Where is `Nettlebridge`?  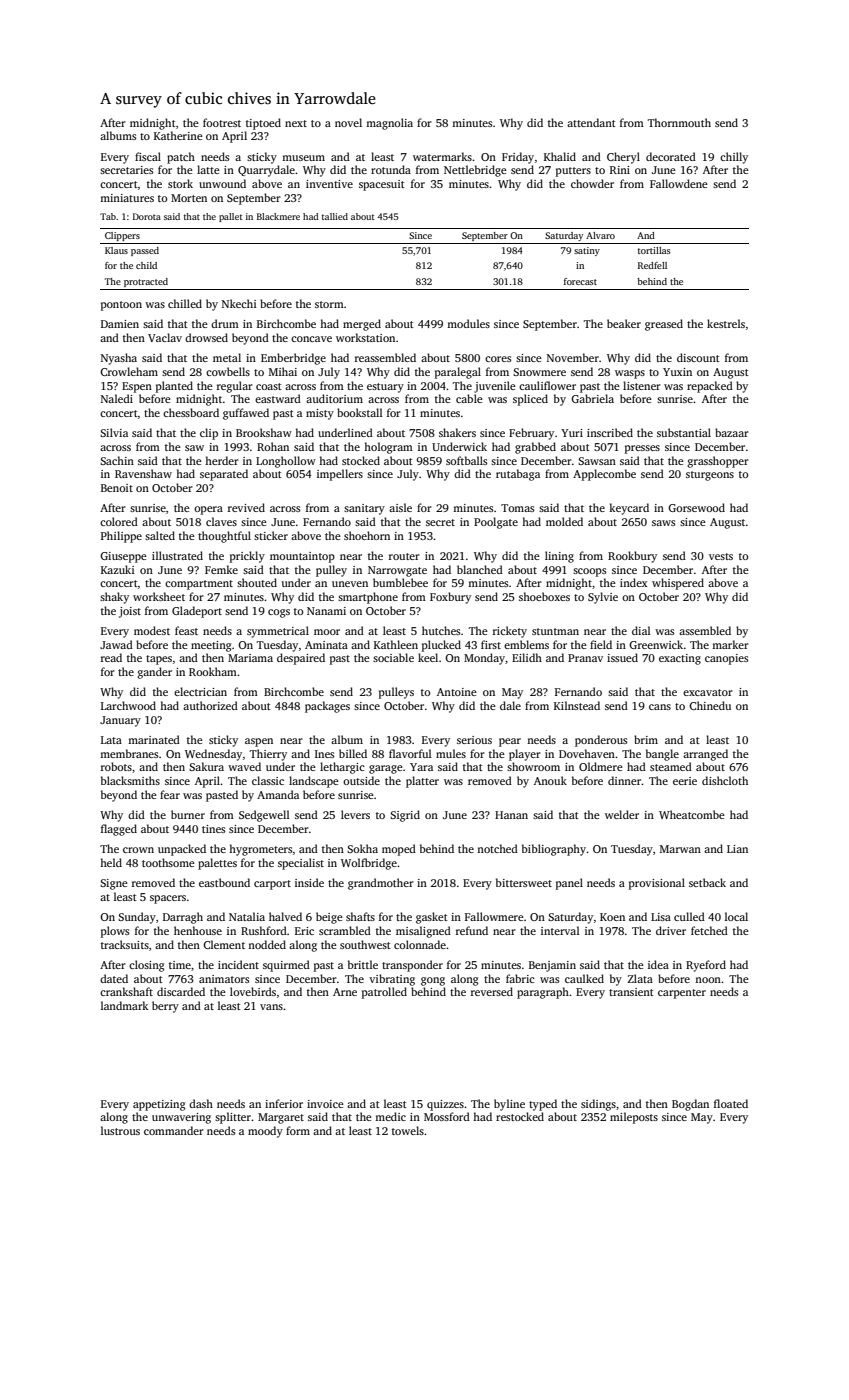 Nettlebridge is located at coordinates (475, 171).
